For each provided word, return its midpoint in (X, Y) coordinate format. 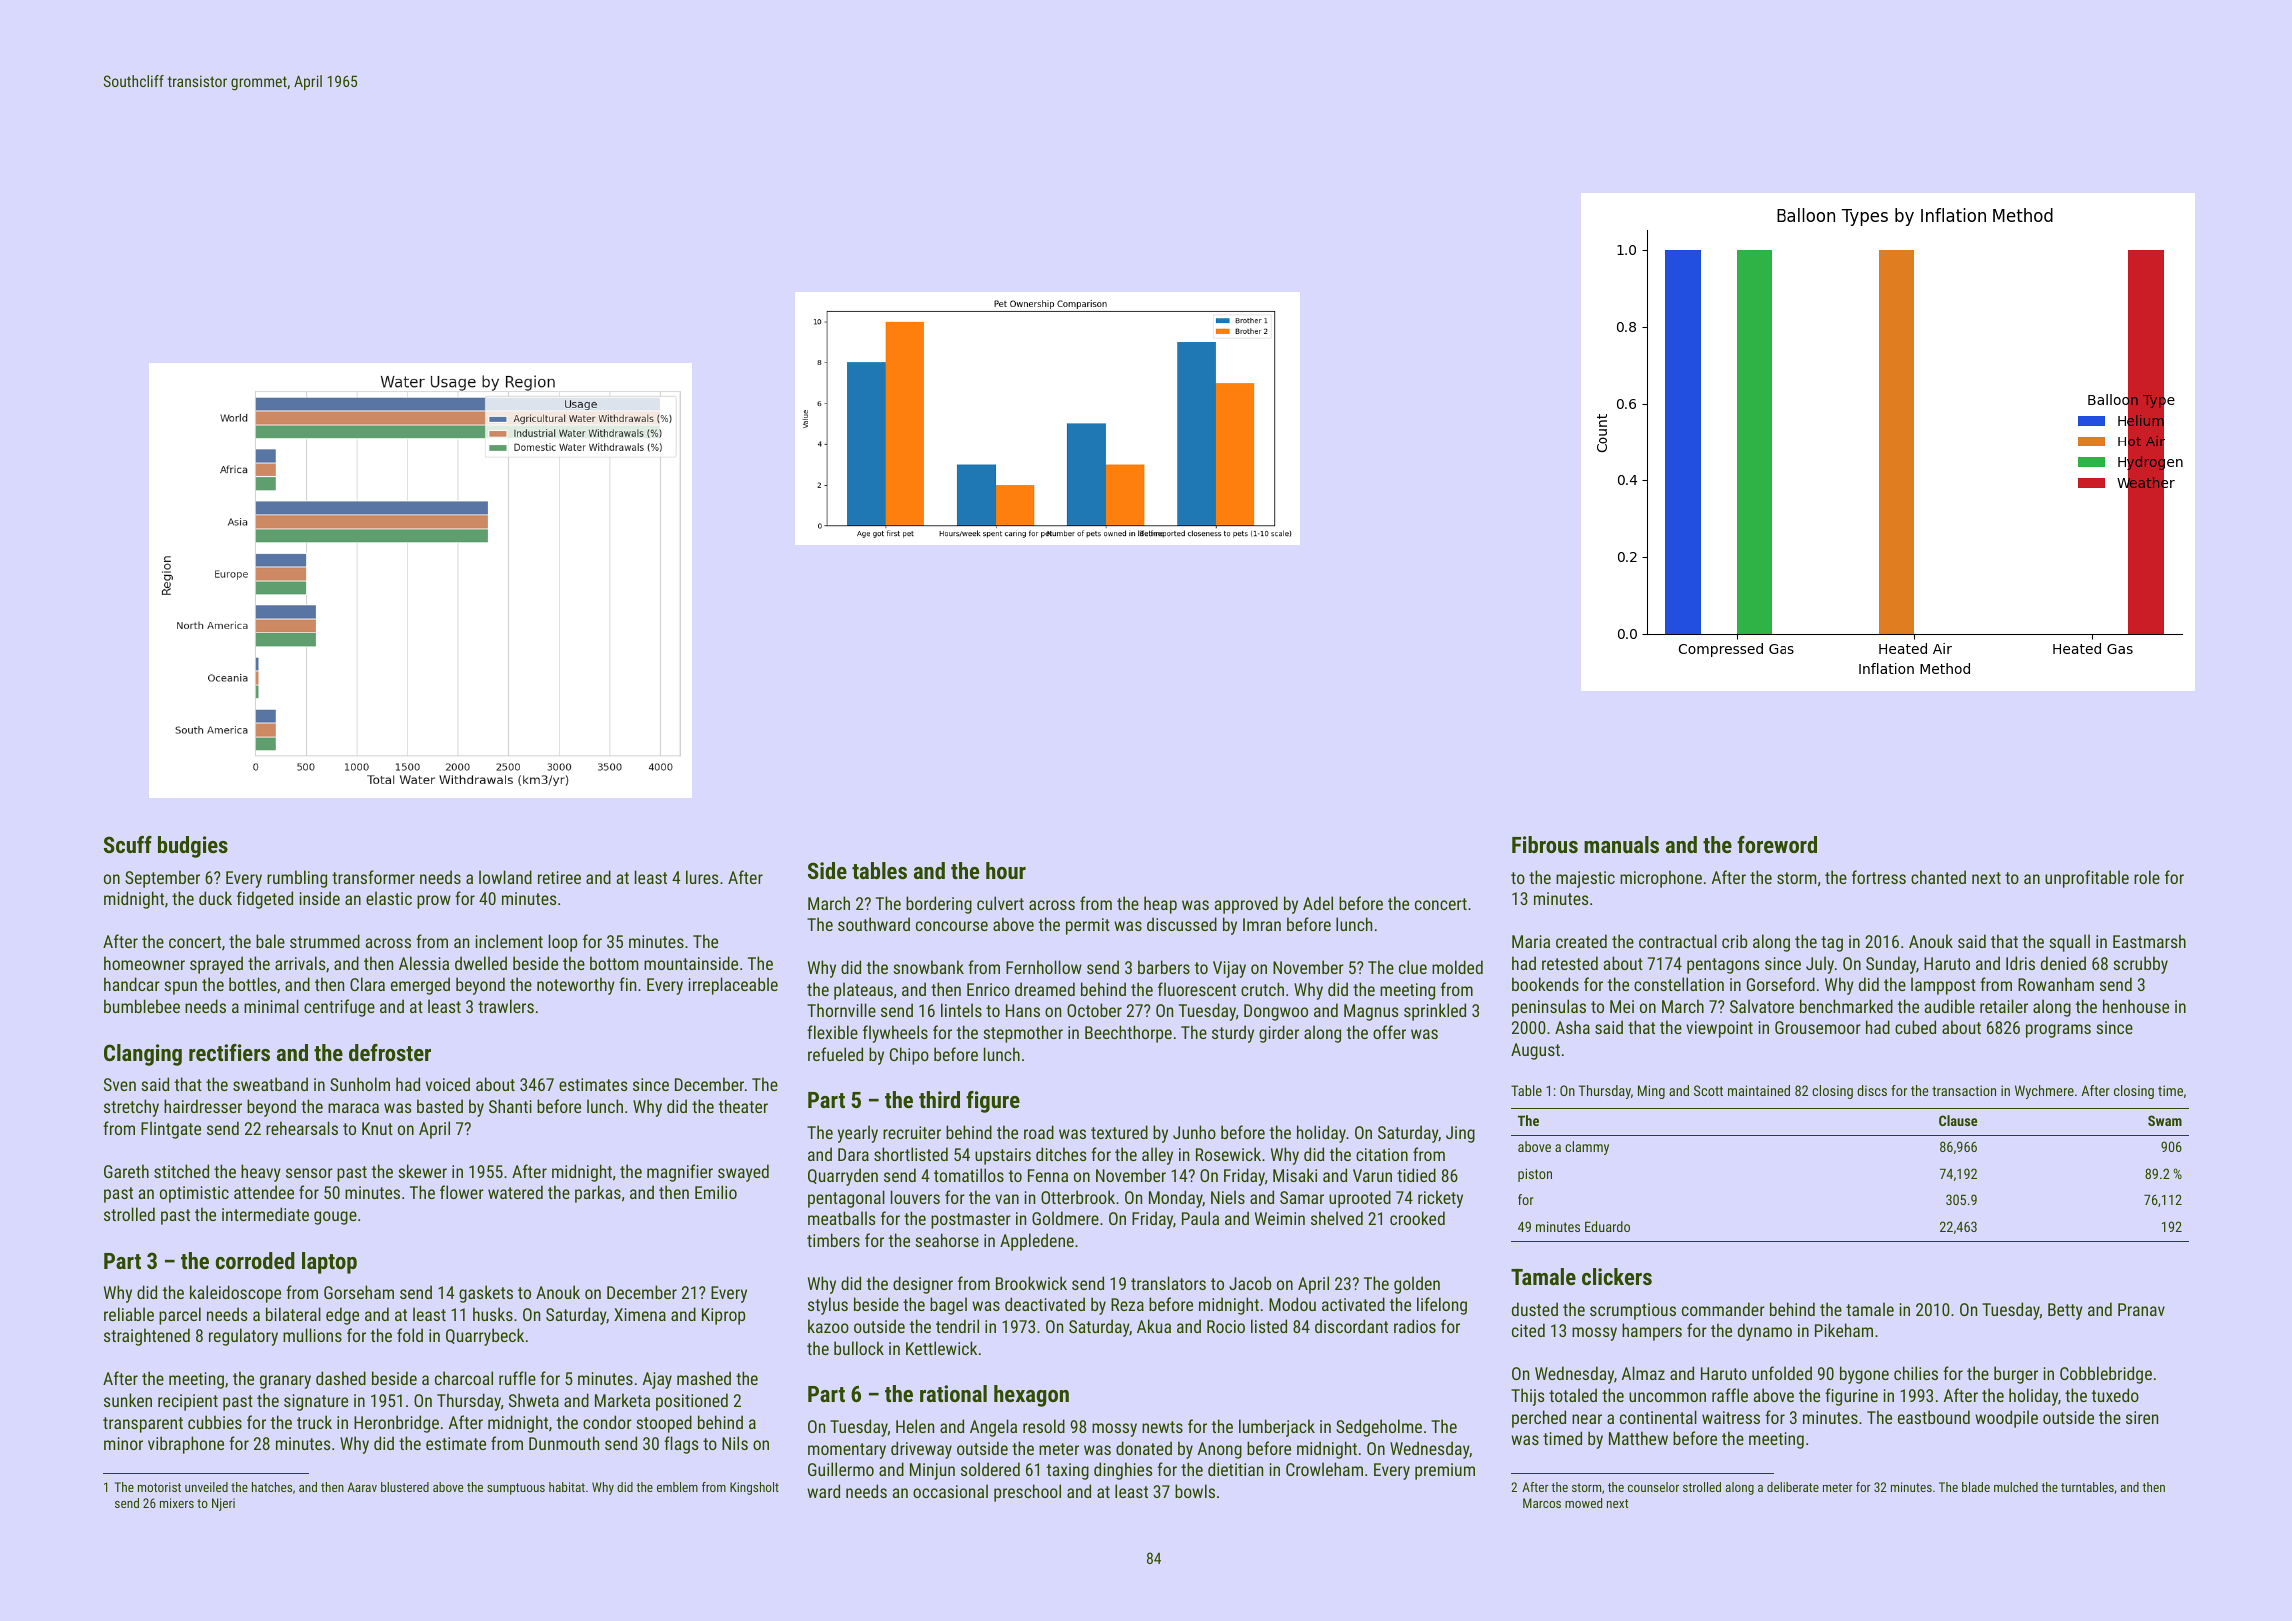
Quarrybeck (485, 1337)
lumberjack (1277, 1428)
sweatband (270, 1084)
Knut (377, 1128)
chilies (1916, 1373)
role (2147, 877)
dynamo (1765, 1332)
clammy (1587, 1148)
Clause (1958, 1120)
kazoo (828, 1326)
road (1039, 1132)
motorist (159, 1487)
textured (1119, 1132)
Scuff (128, 844)
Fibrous (1545, 844)
